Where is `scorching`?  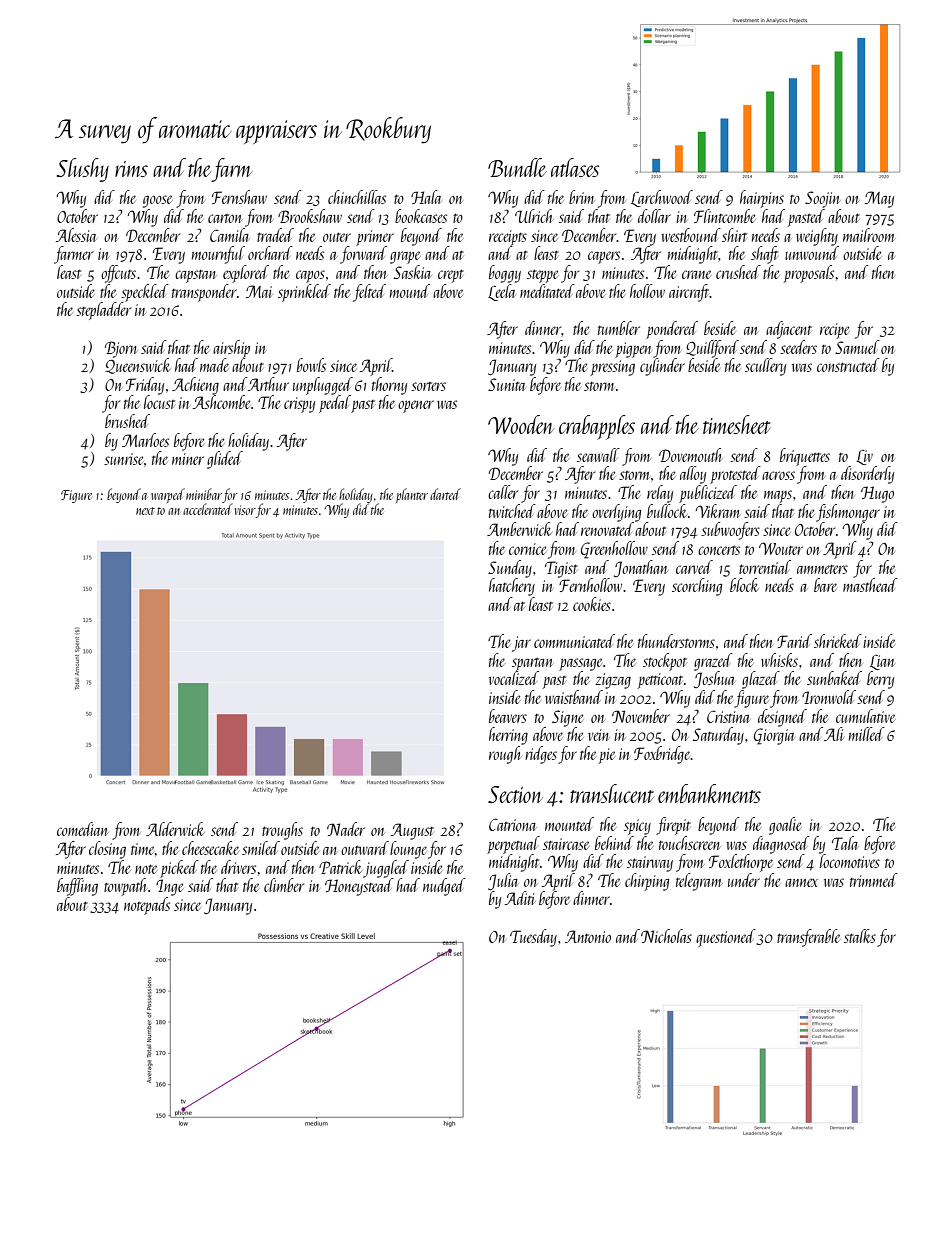
scorching is located at coordinates (697, 587).
